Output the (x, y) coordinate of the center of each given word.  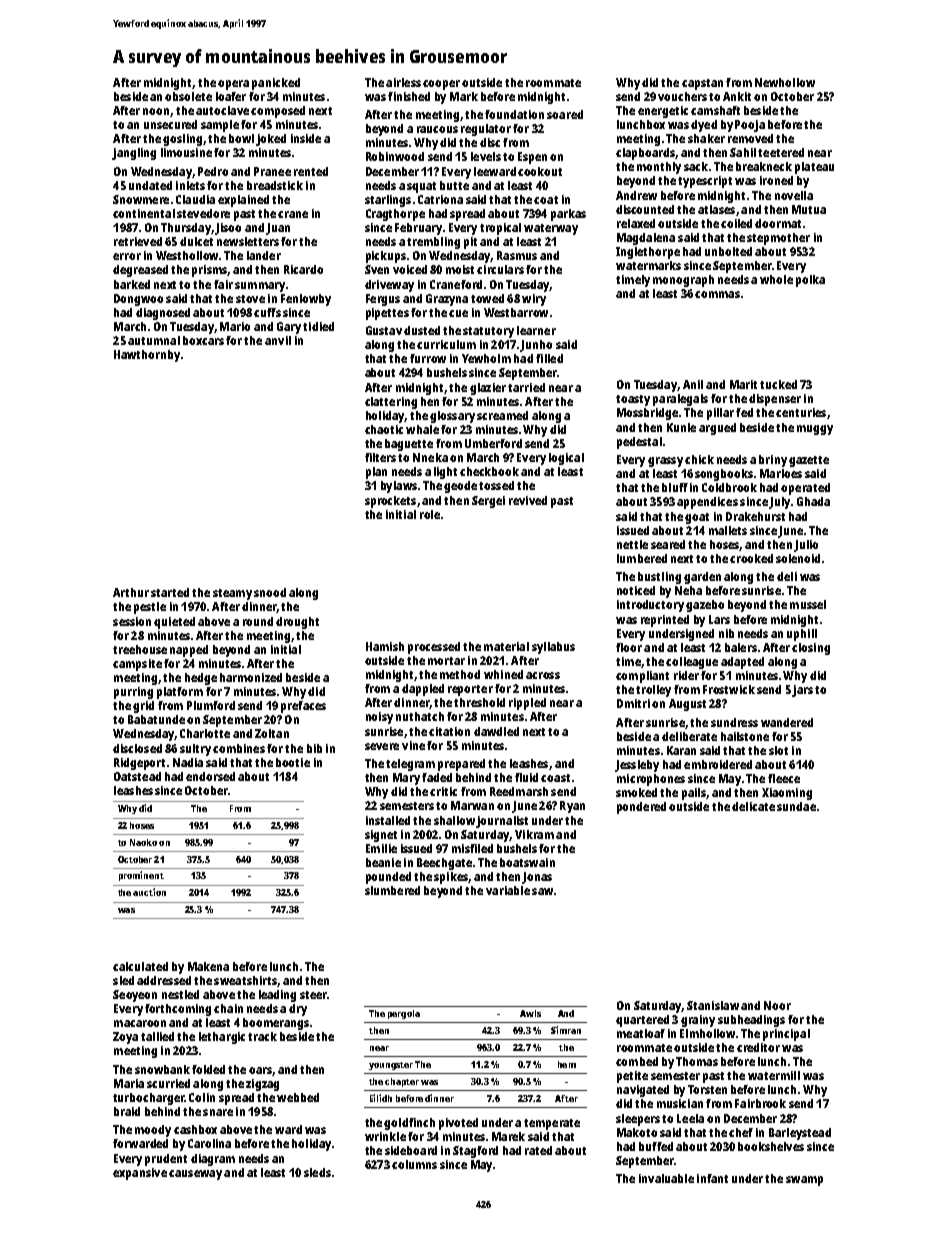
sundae (796, 806)
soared (565, 114)
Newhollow (785, 82)
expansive (140, 1174)
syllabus (553, 648)
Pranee (272, 171)
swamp (804, 1181)
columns (414, 1164)
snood (270, 592)
